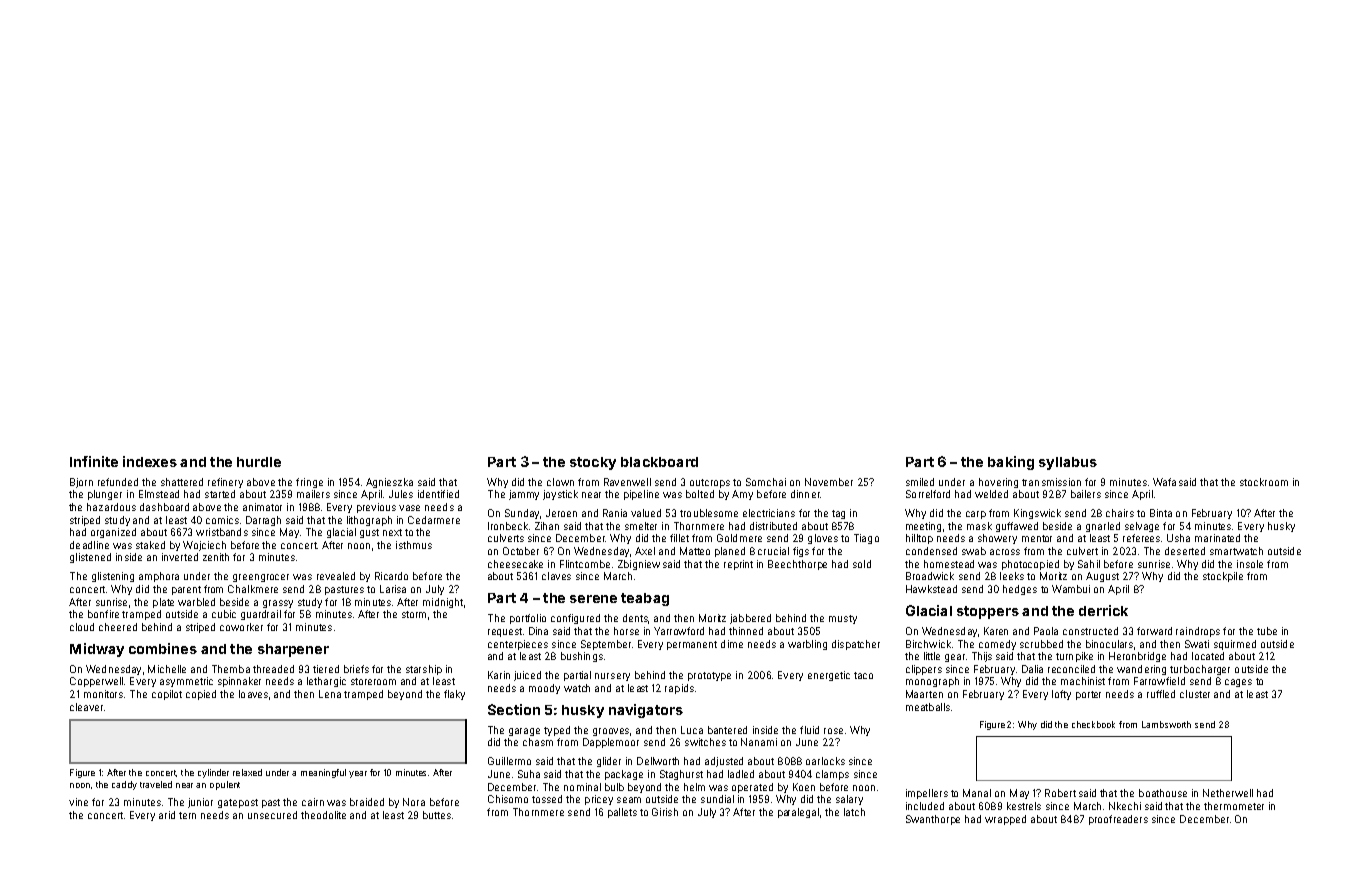 The height and width of the image is (887, 1372). Describe the element at coordinates (659, 462) in the image. I see `blackboard` at that location.
